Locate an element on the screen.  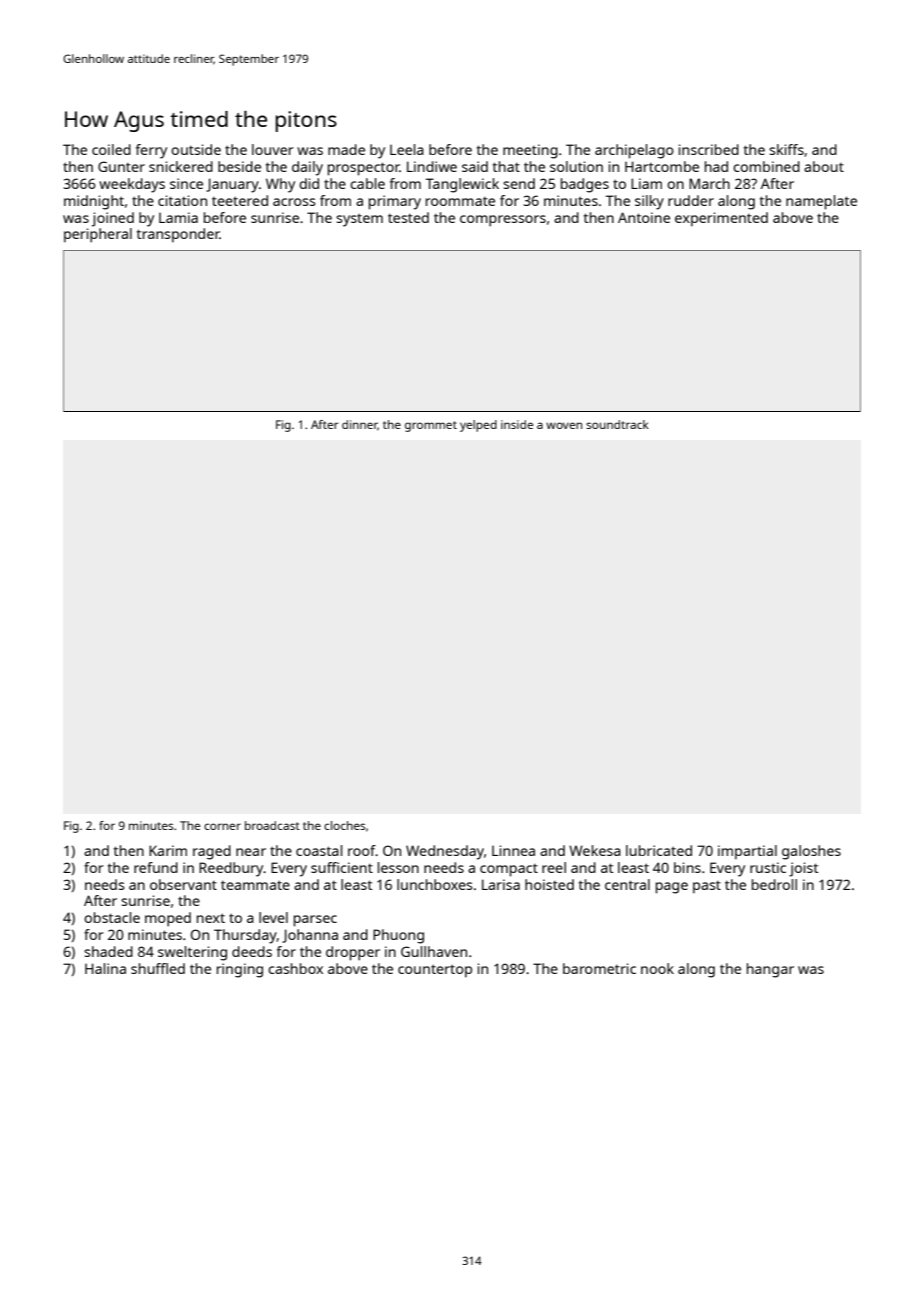
galoshes is located at coordinates (811, 852).
